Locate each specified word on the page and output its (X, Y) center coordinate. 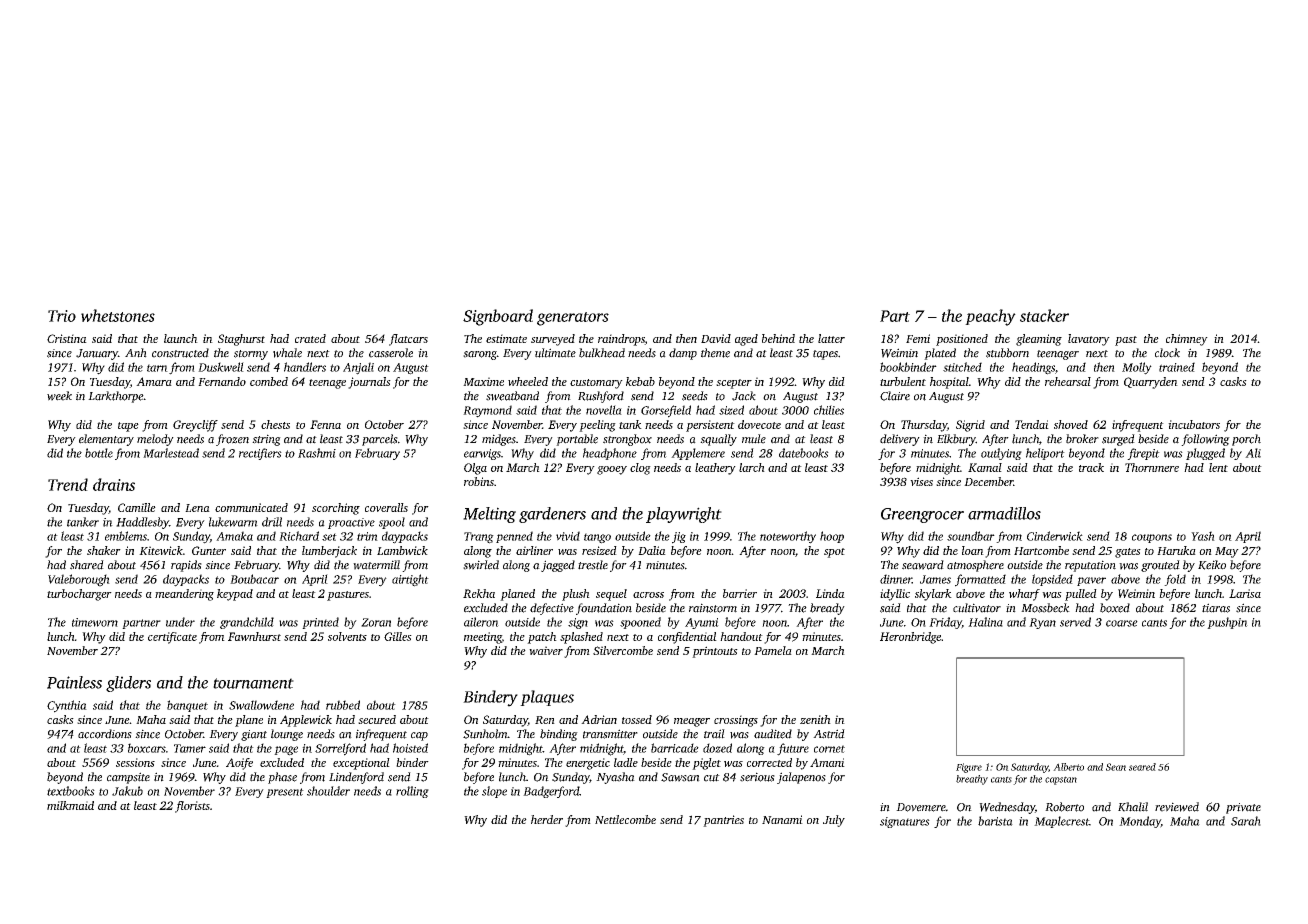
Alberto (1068, 767)
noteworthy (788, 537)
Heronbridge (910, 638)
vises (921, 481)
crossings (736, 721)
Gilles (398, 636)
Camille (137, 507)
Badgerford (551, 792)
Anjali (358, 368)
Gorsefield (666, 411)
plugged (1205, 454)
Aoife (239, 764)
